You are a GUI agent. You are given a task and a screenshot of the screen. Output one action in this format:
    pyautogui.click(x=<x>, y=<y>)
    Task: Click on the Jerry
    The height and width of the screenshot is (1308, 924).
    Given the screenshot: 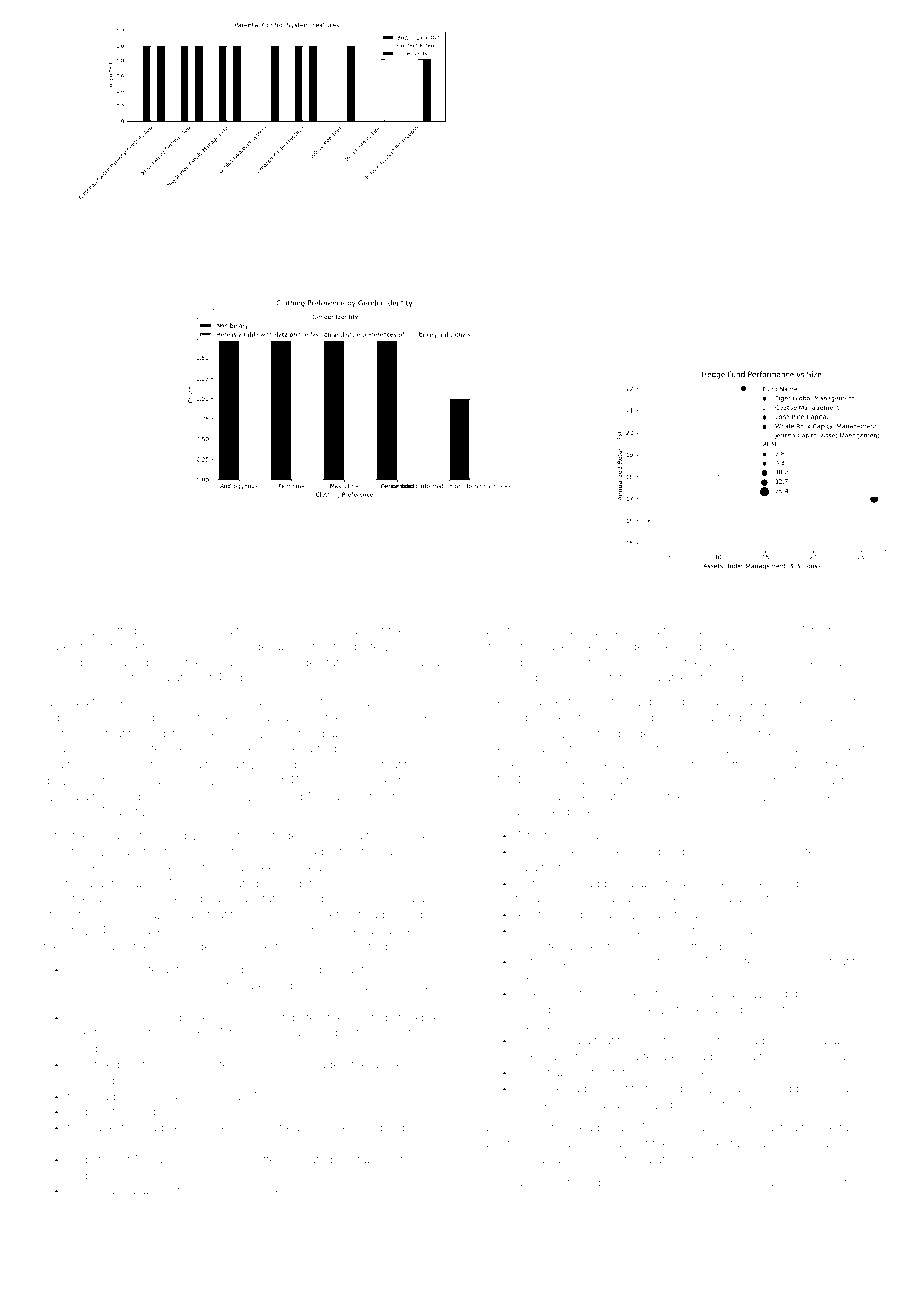 What is the action you would take?
    pyautogui.click(x=810, y=1011)
